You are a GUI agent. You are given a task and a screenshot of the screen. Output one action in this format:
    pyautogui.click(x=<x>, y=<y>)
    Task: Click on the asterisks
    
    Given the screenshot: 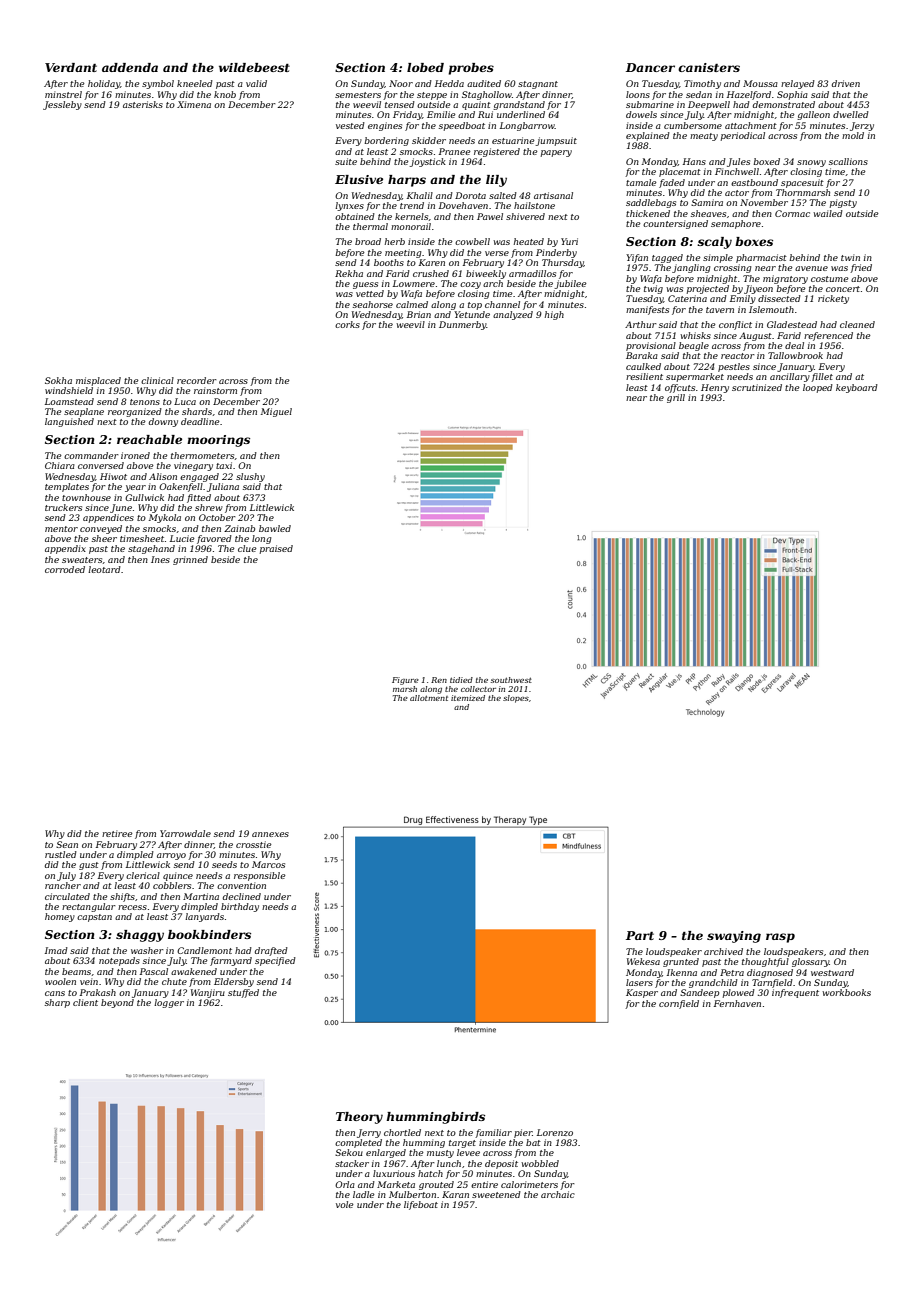 What is the action you would take?
    pyautogui.click(x=143, y=104)
